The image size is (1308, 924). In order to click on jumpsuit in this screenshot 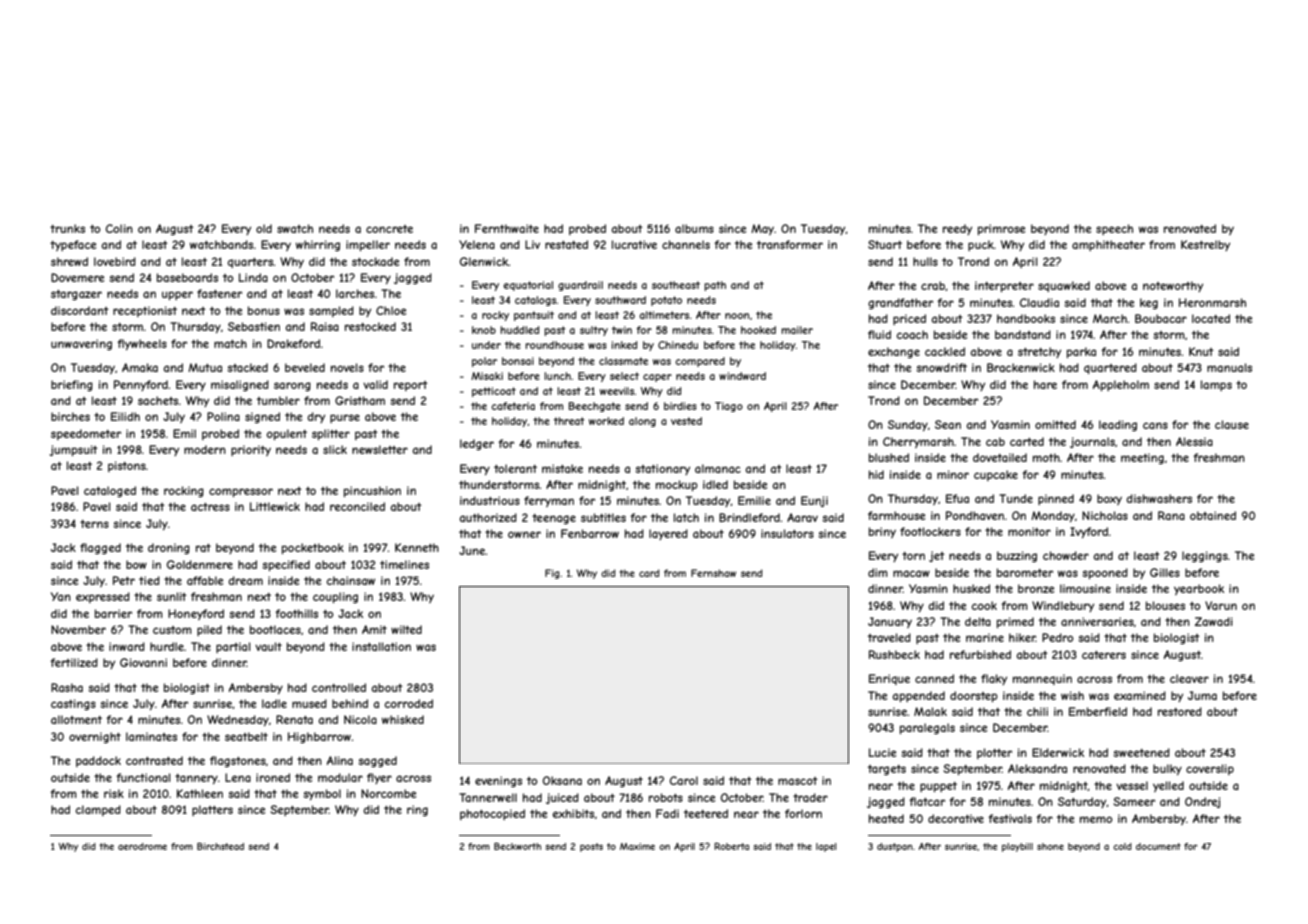, I will do `click(73, 450)`.
